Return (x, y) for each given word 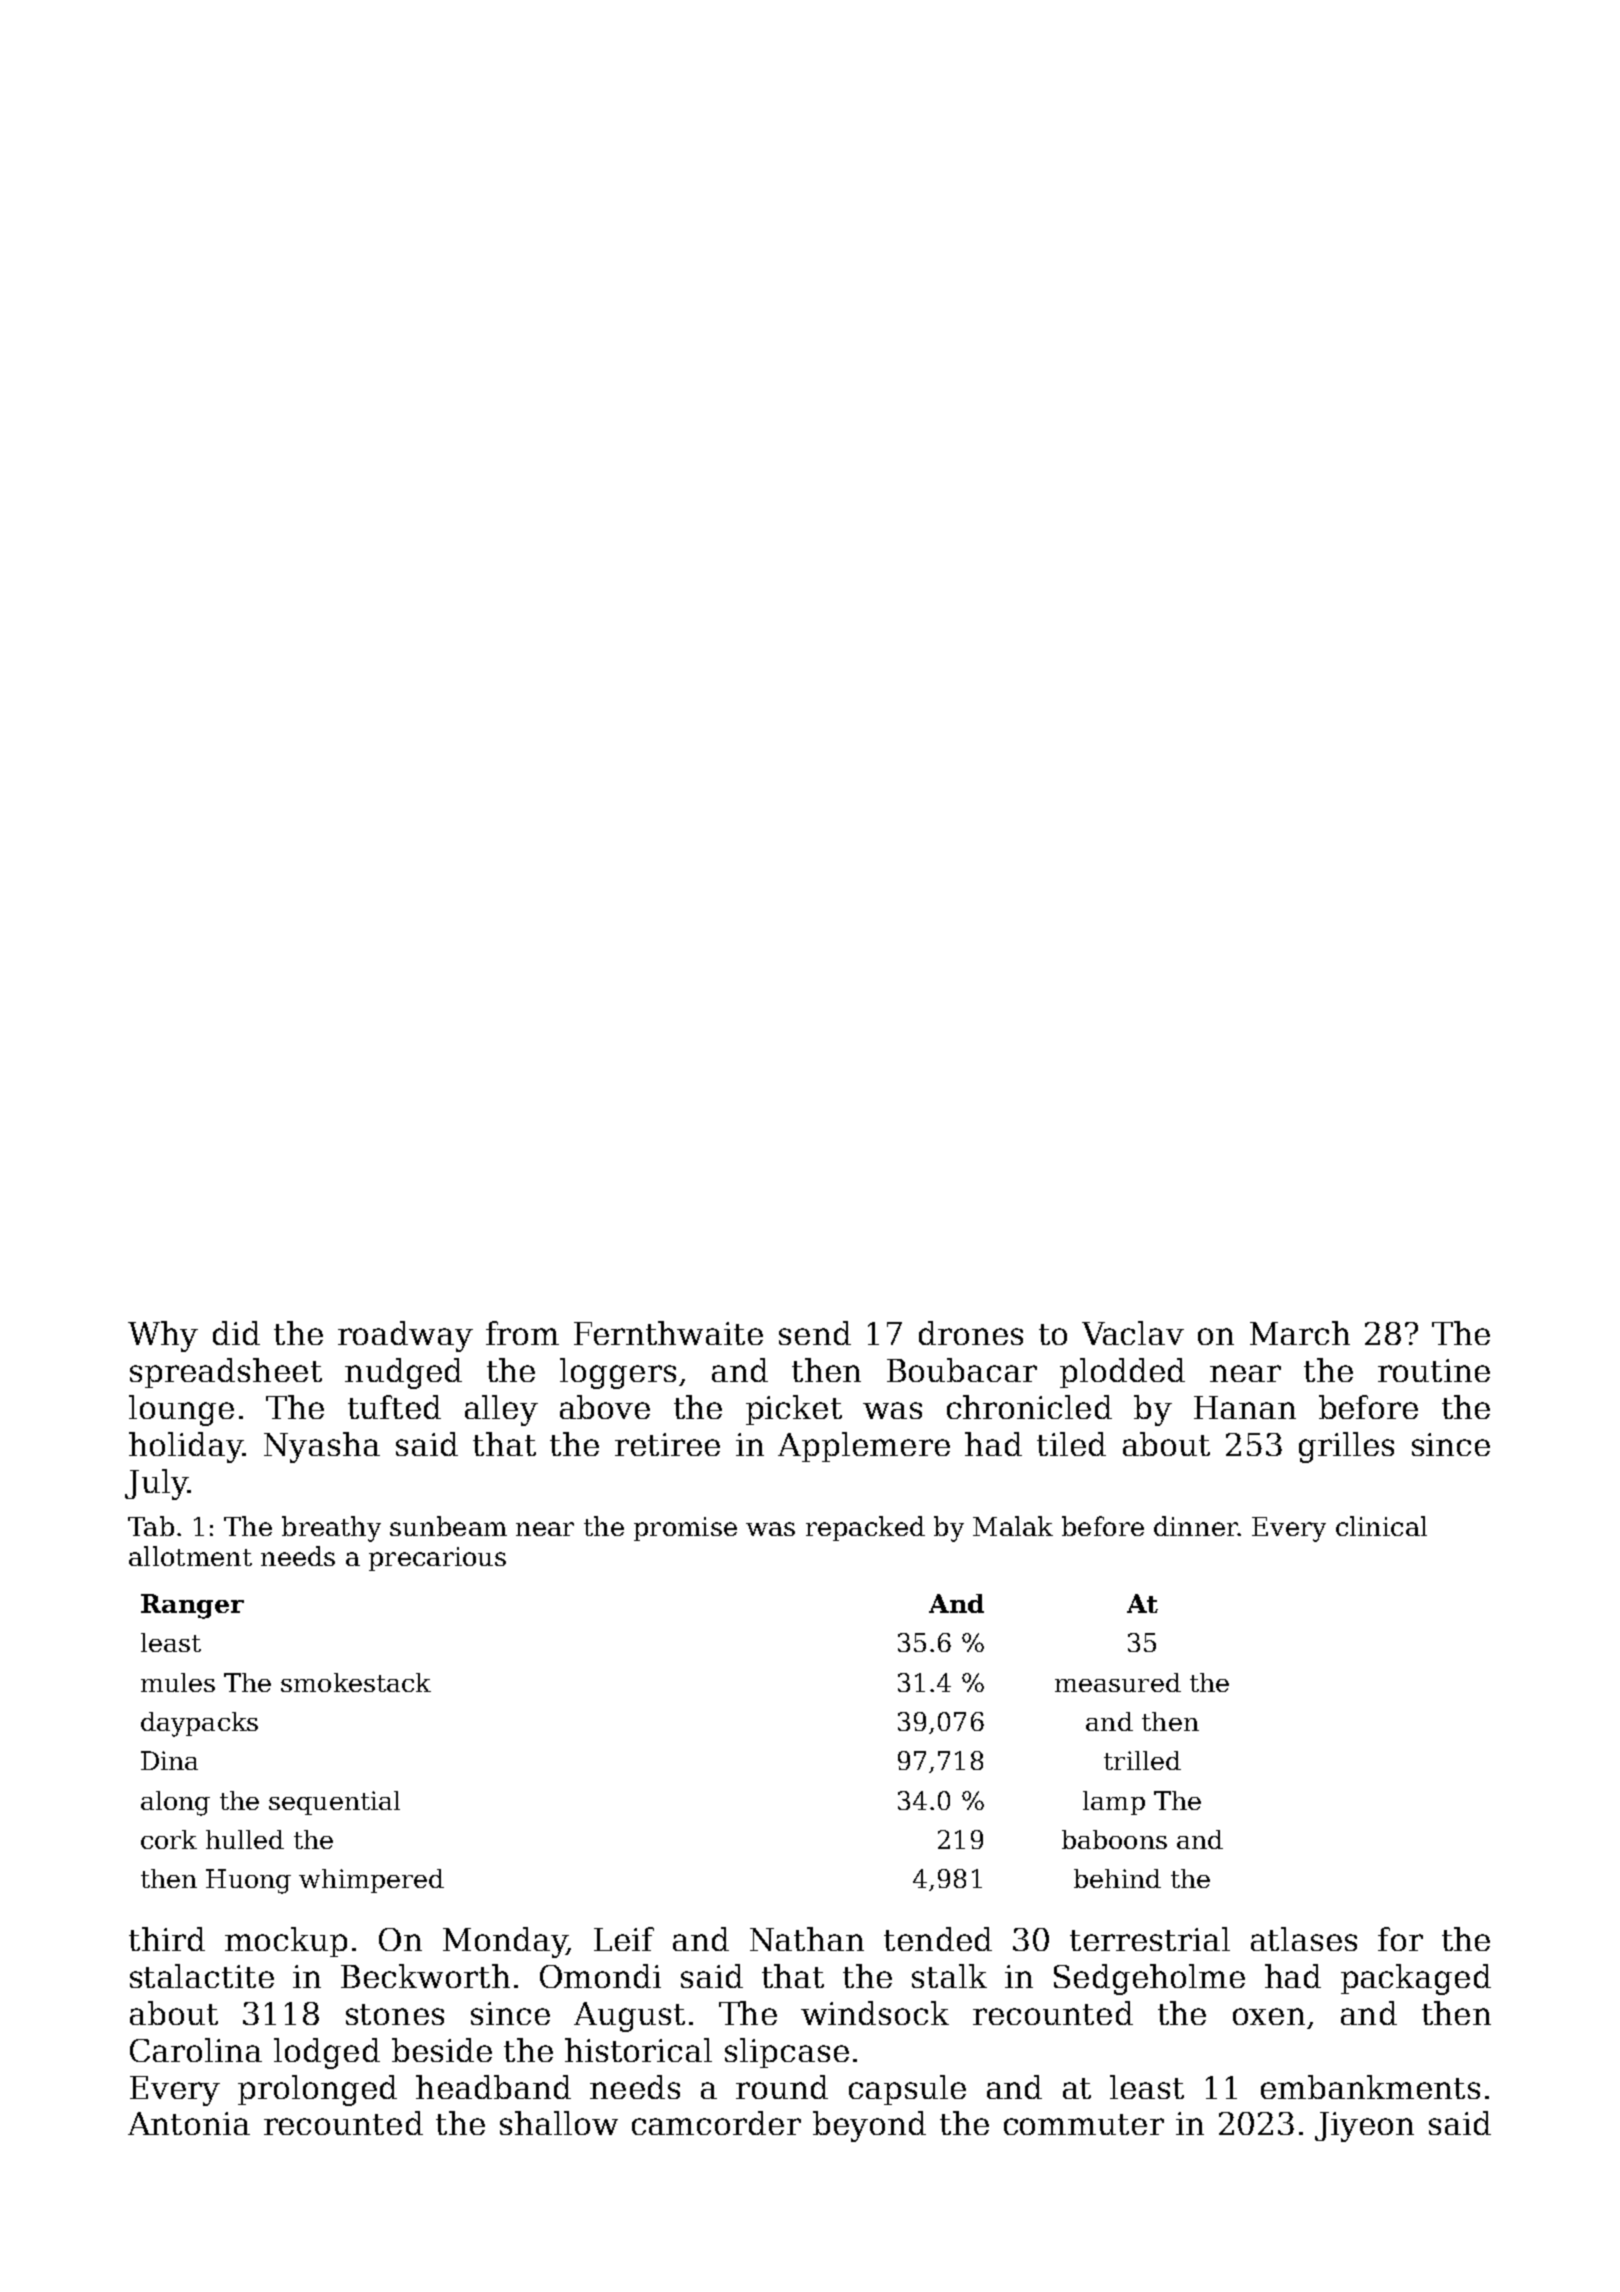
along (175, 1803)
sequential (334, 1803)
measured (1118, 1682)
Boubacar (962, 1370)
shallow (559, 2123)
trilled (1142, 1760)
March (1300, 1333)
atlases (1304, 1939)
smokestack (356, 1682)
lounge (181, 1410)
